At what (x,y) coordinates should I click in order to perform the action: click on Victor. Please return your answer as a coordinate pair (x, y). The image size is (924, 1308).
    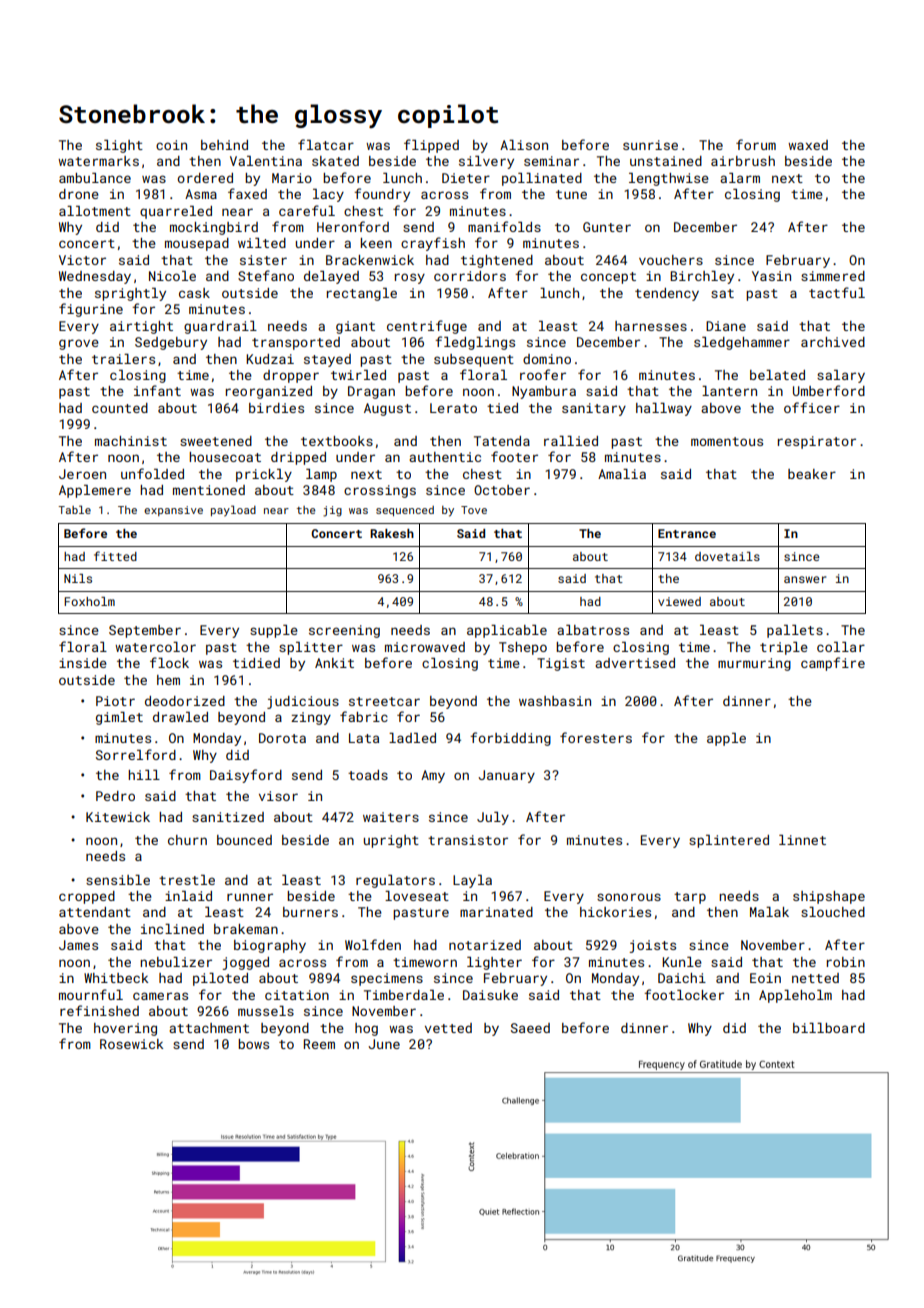
    Looking at the image, I should click on (82, 260).
